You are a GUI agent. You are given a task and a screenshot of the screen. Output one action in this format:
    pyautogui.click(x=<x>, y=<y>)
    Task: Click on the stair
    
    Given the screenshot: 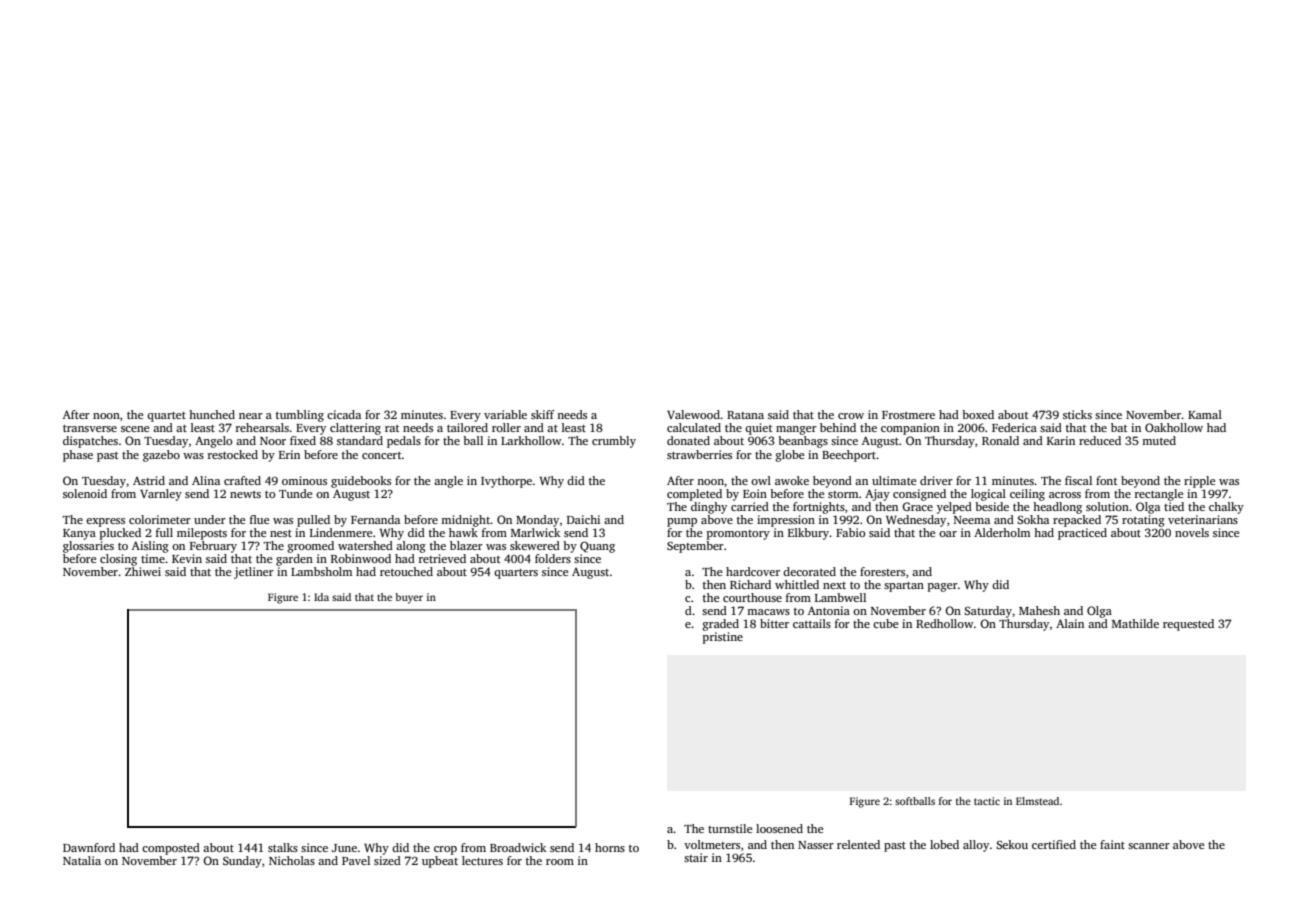 What is the action you would take?
    pyautogui.click(x=696, y=857)
